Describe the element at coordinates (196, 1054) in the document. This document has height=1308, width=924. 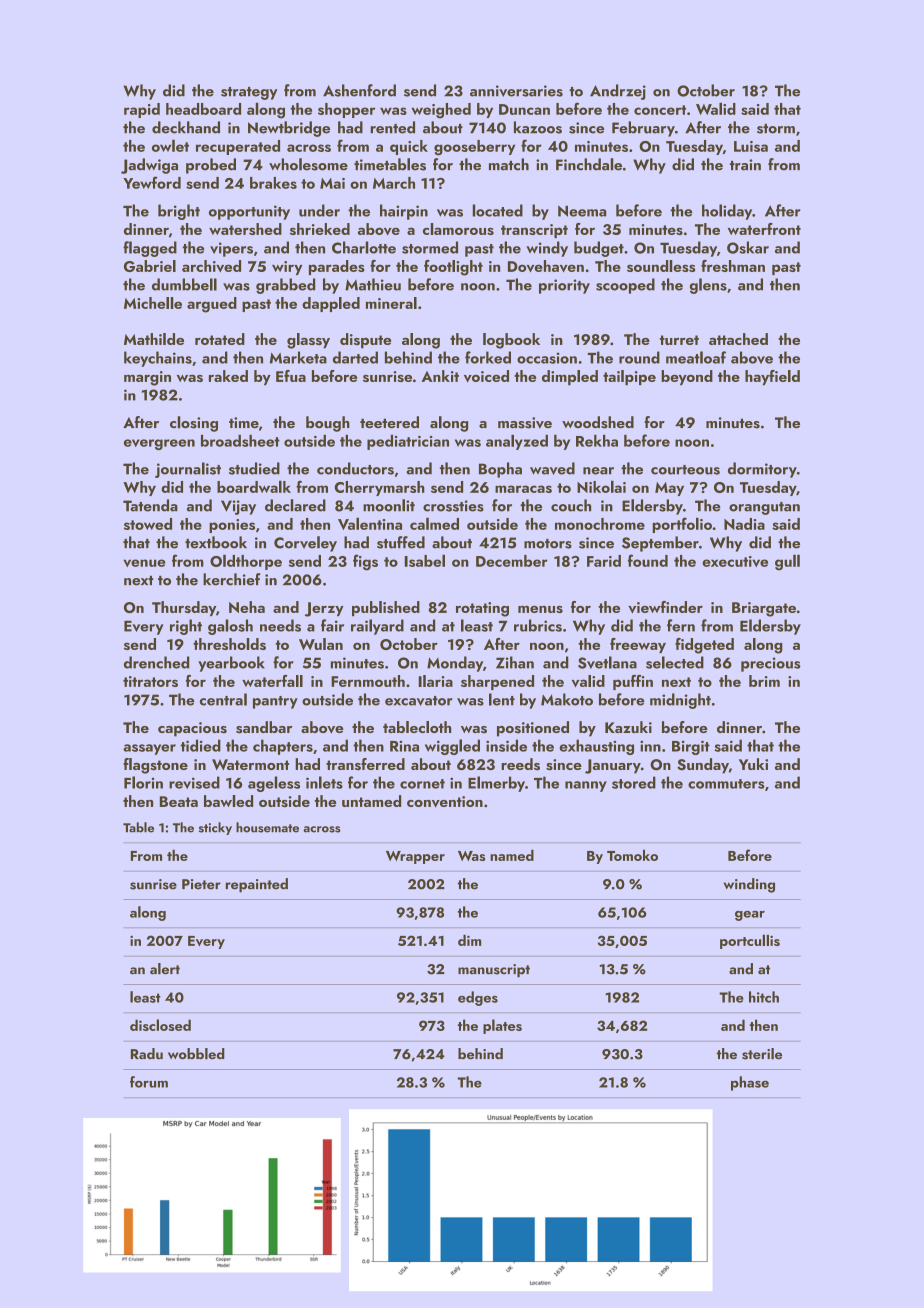
I see `wobbled` at that location.
